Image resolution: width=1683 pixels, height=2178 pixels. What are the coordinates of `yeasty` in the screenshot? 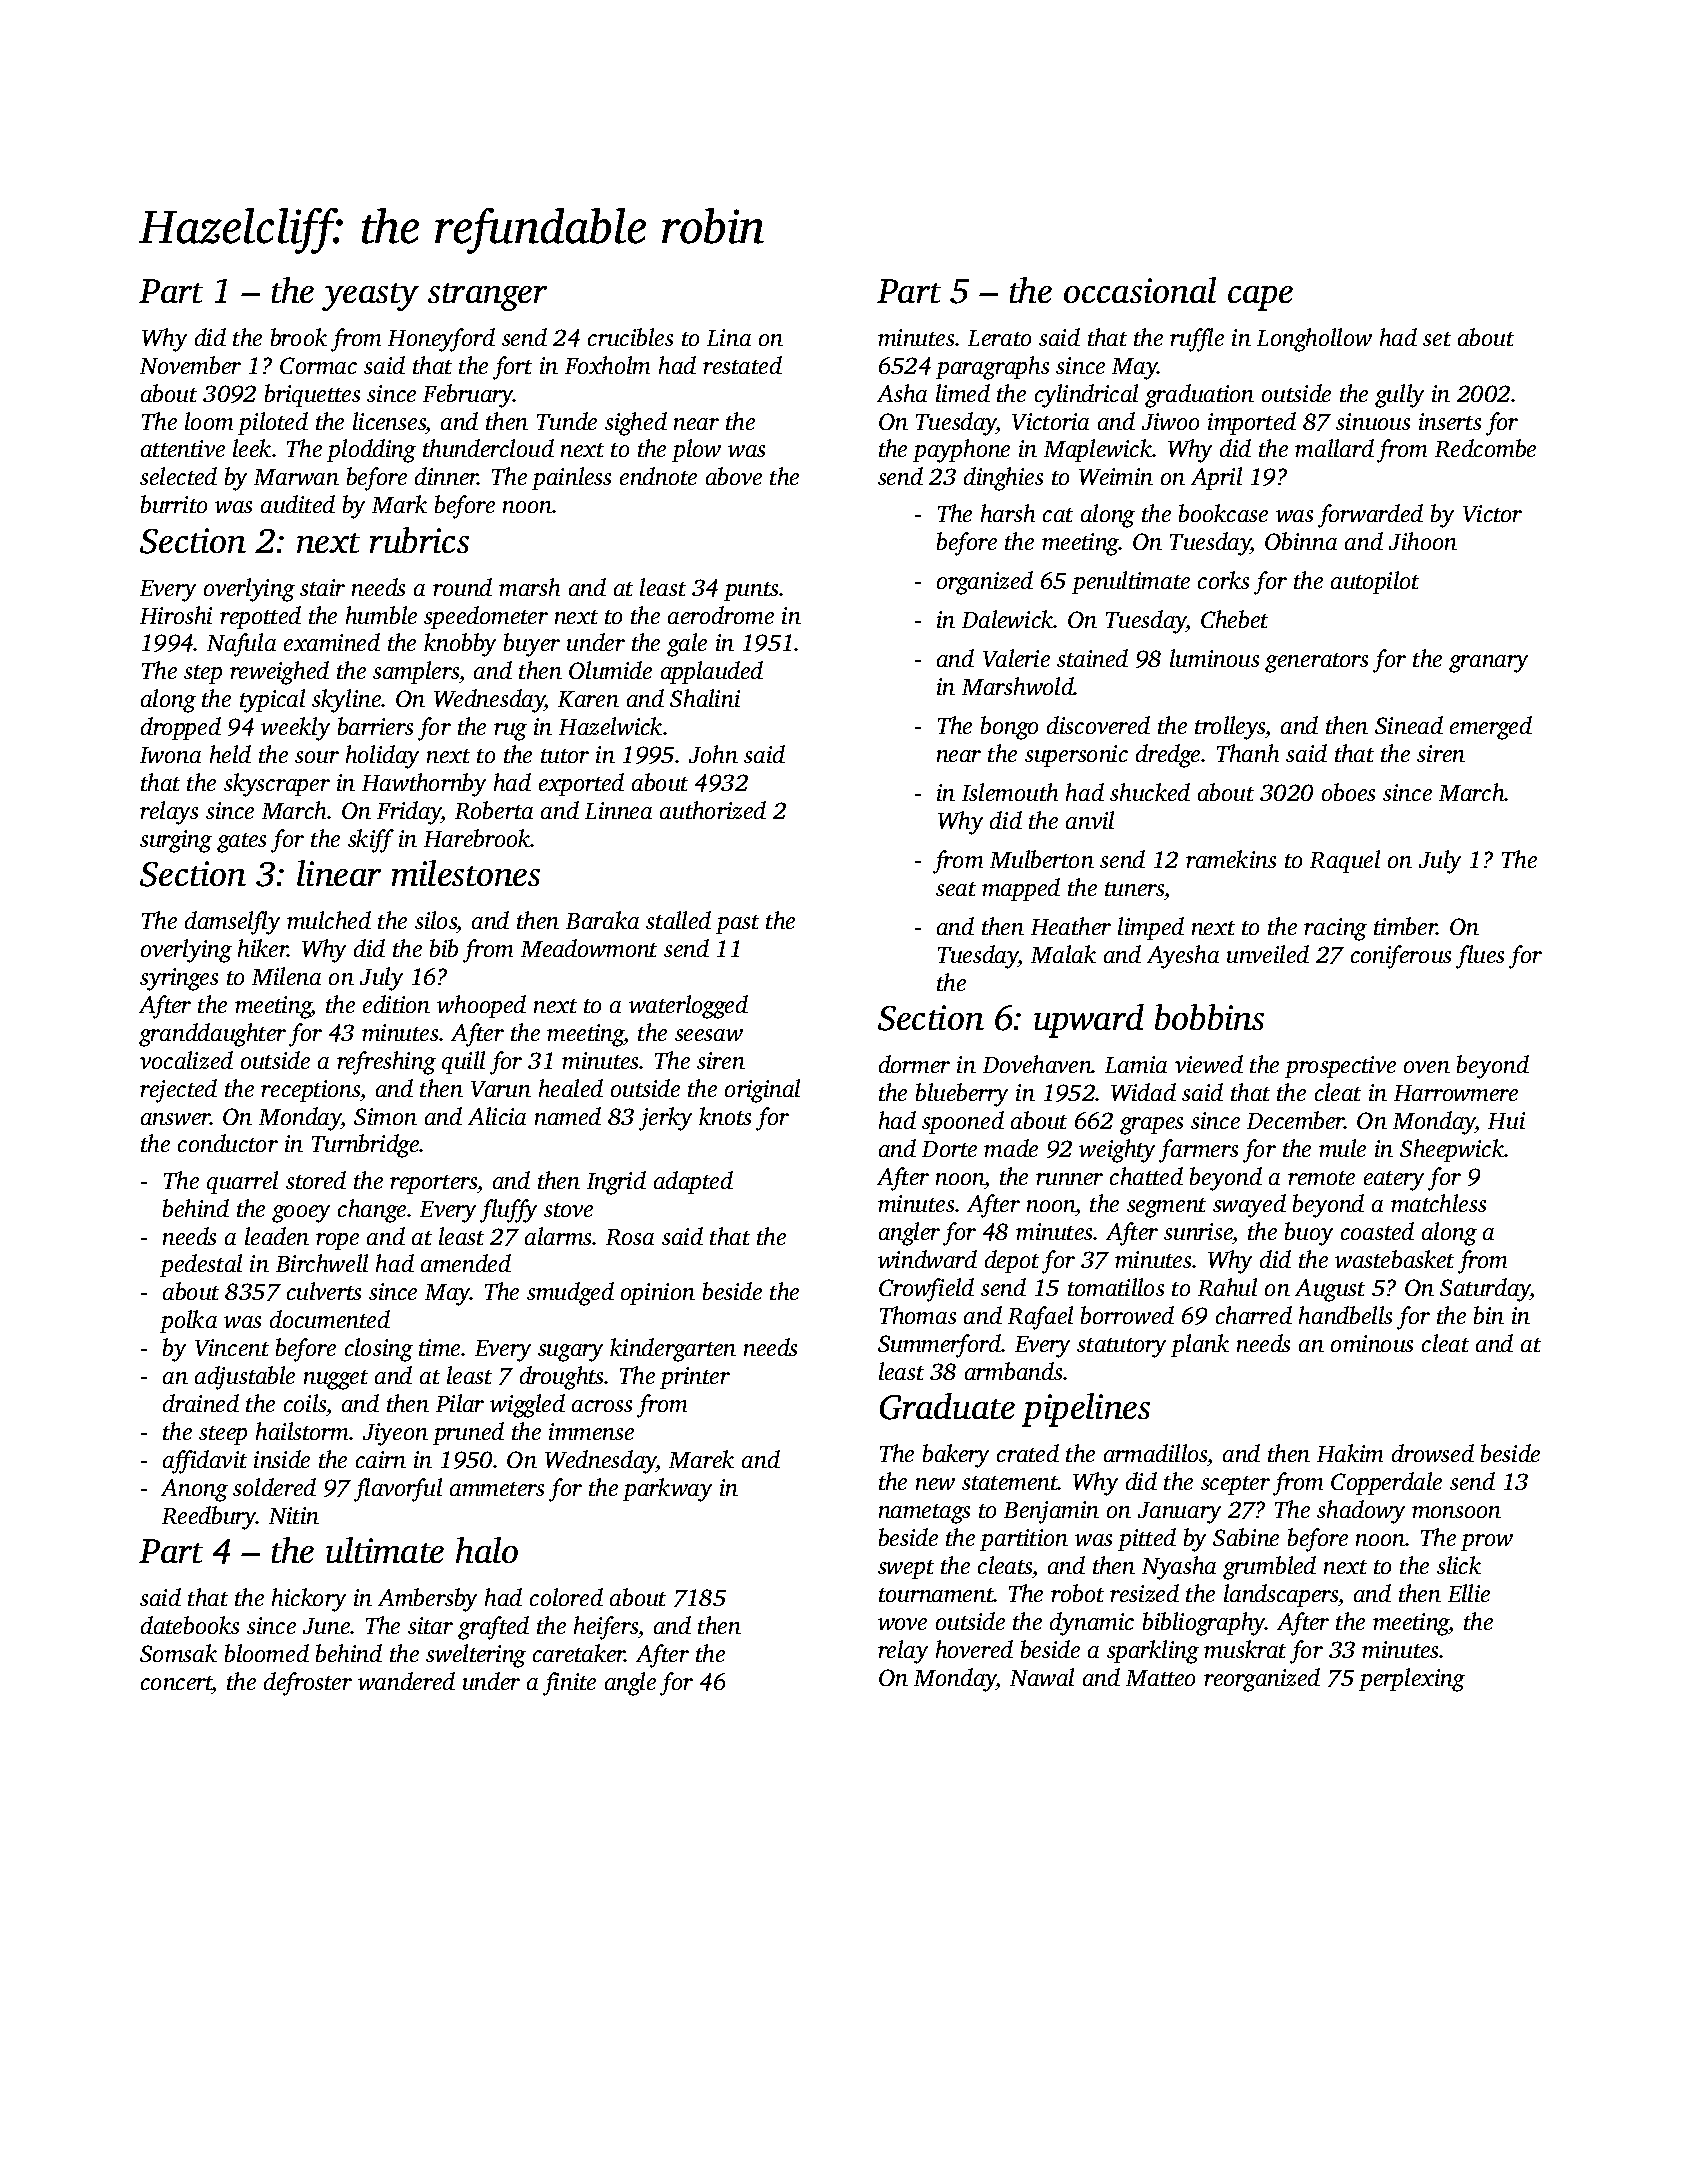 It's located at (370, 297).
